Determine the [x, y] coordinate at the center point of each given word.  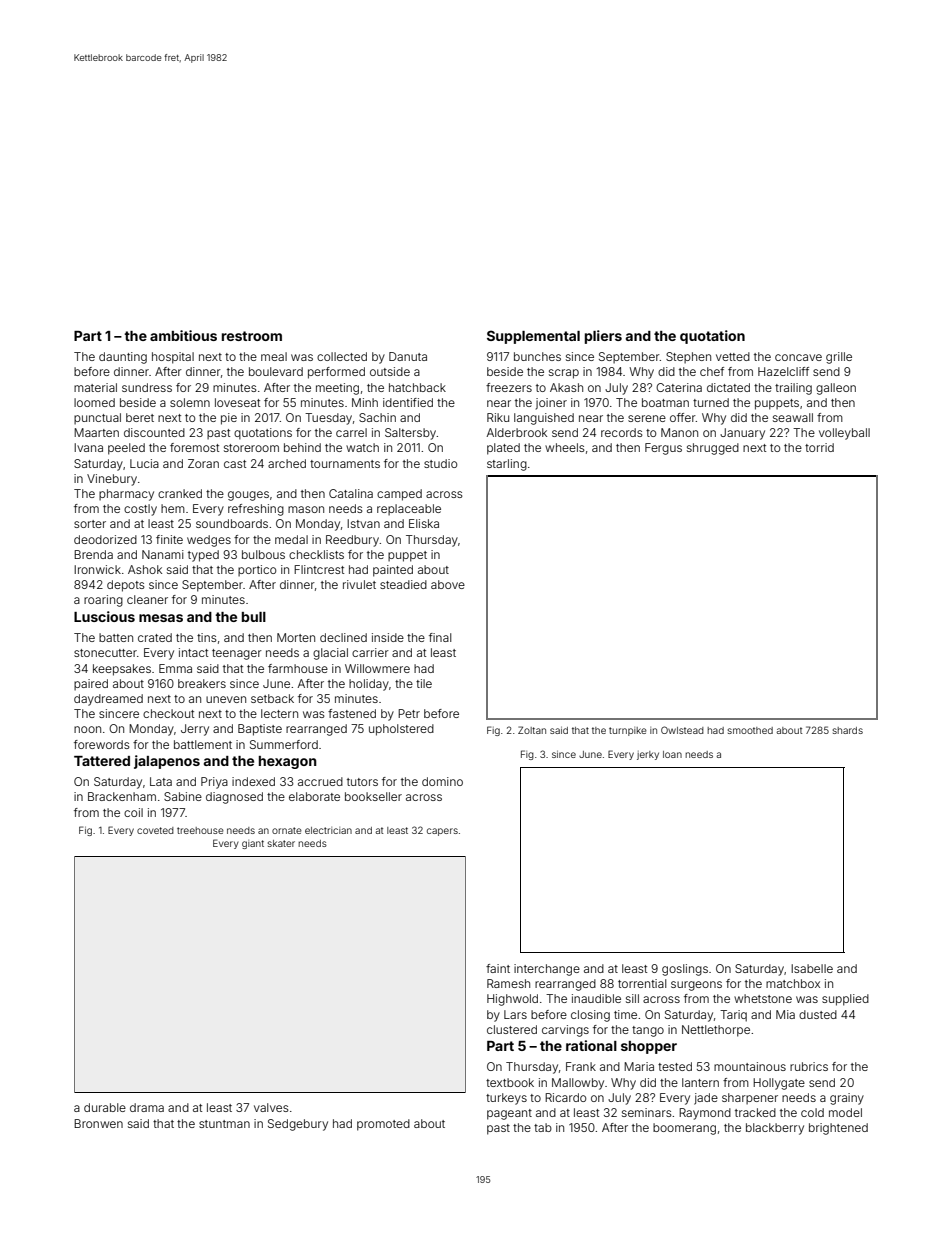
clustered [512, 1029]
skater [281, 843]
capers [442, 832]
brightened [838, 1129]
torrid [819, 447]
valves [271, 1107]
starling [507, 465]
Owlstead [682, 730]
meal [274, 356]
